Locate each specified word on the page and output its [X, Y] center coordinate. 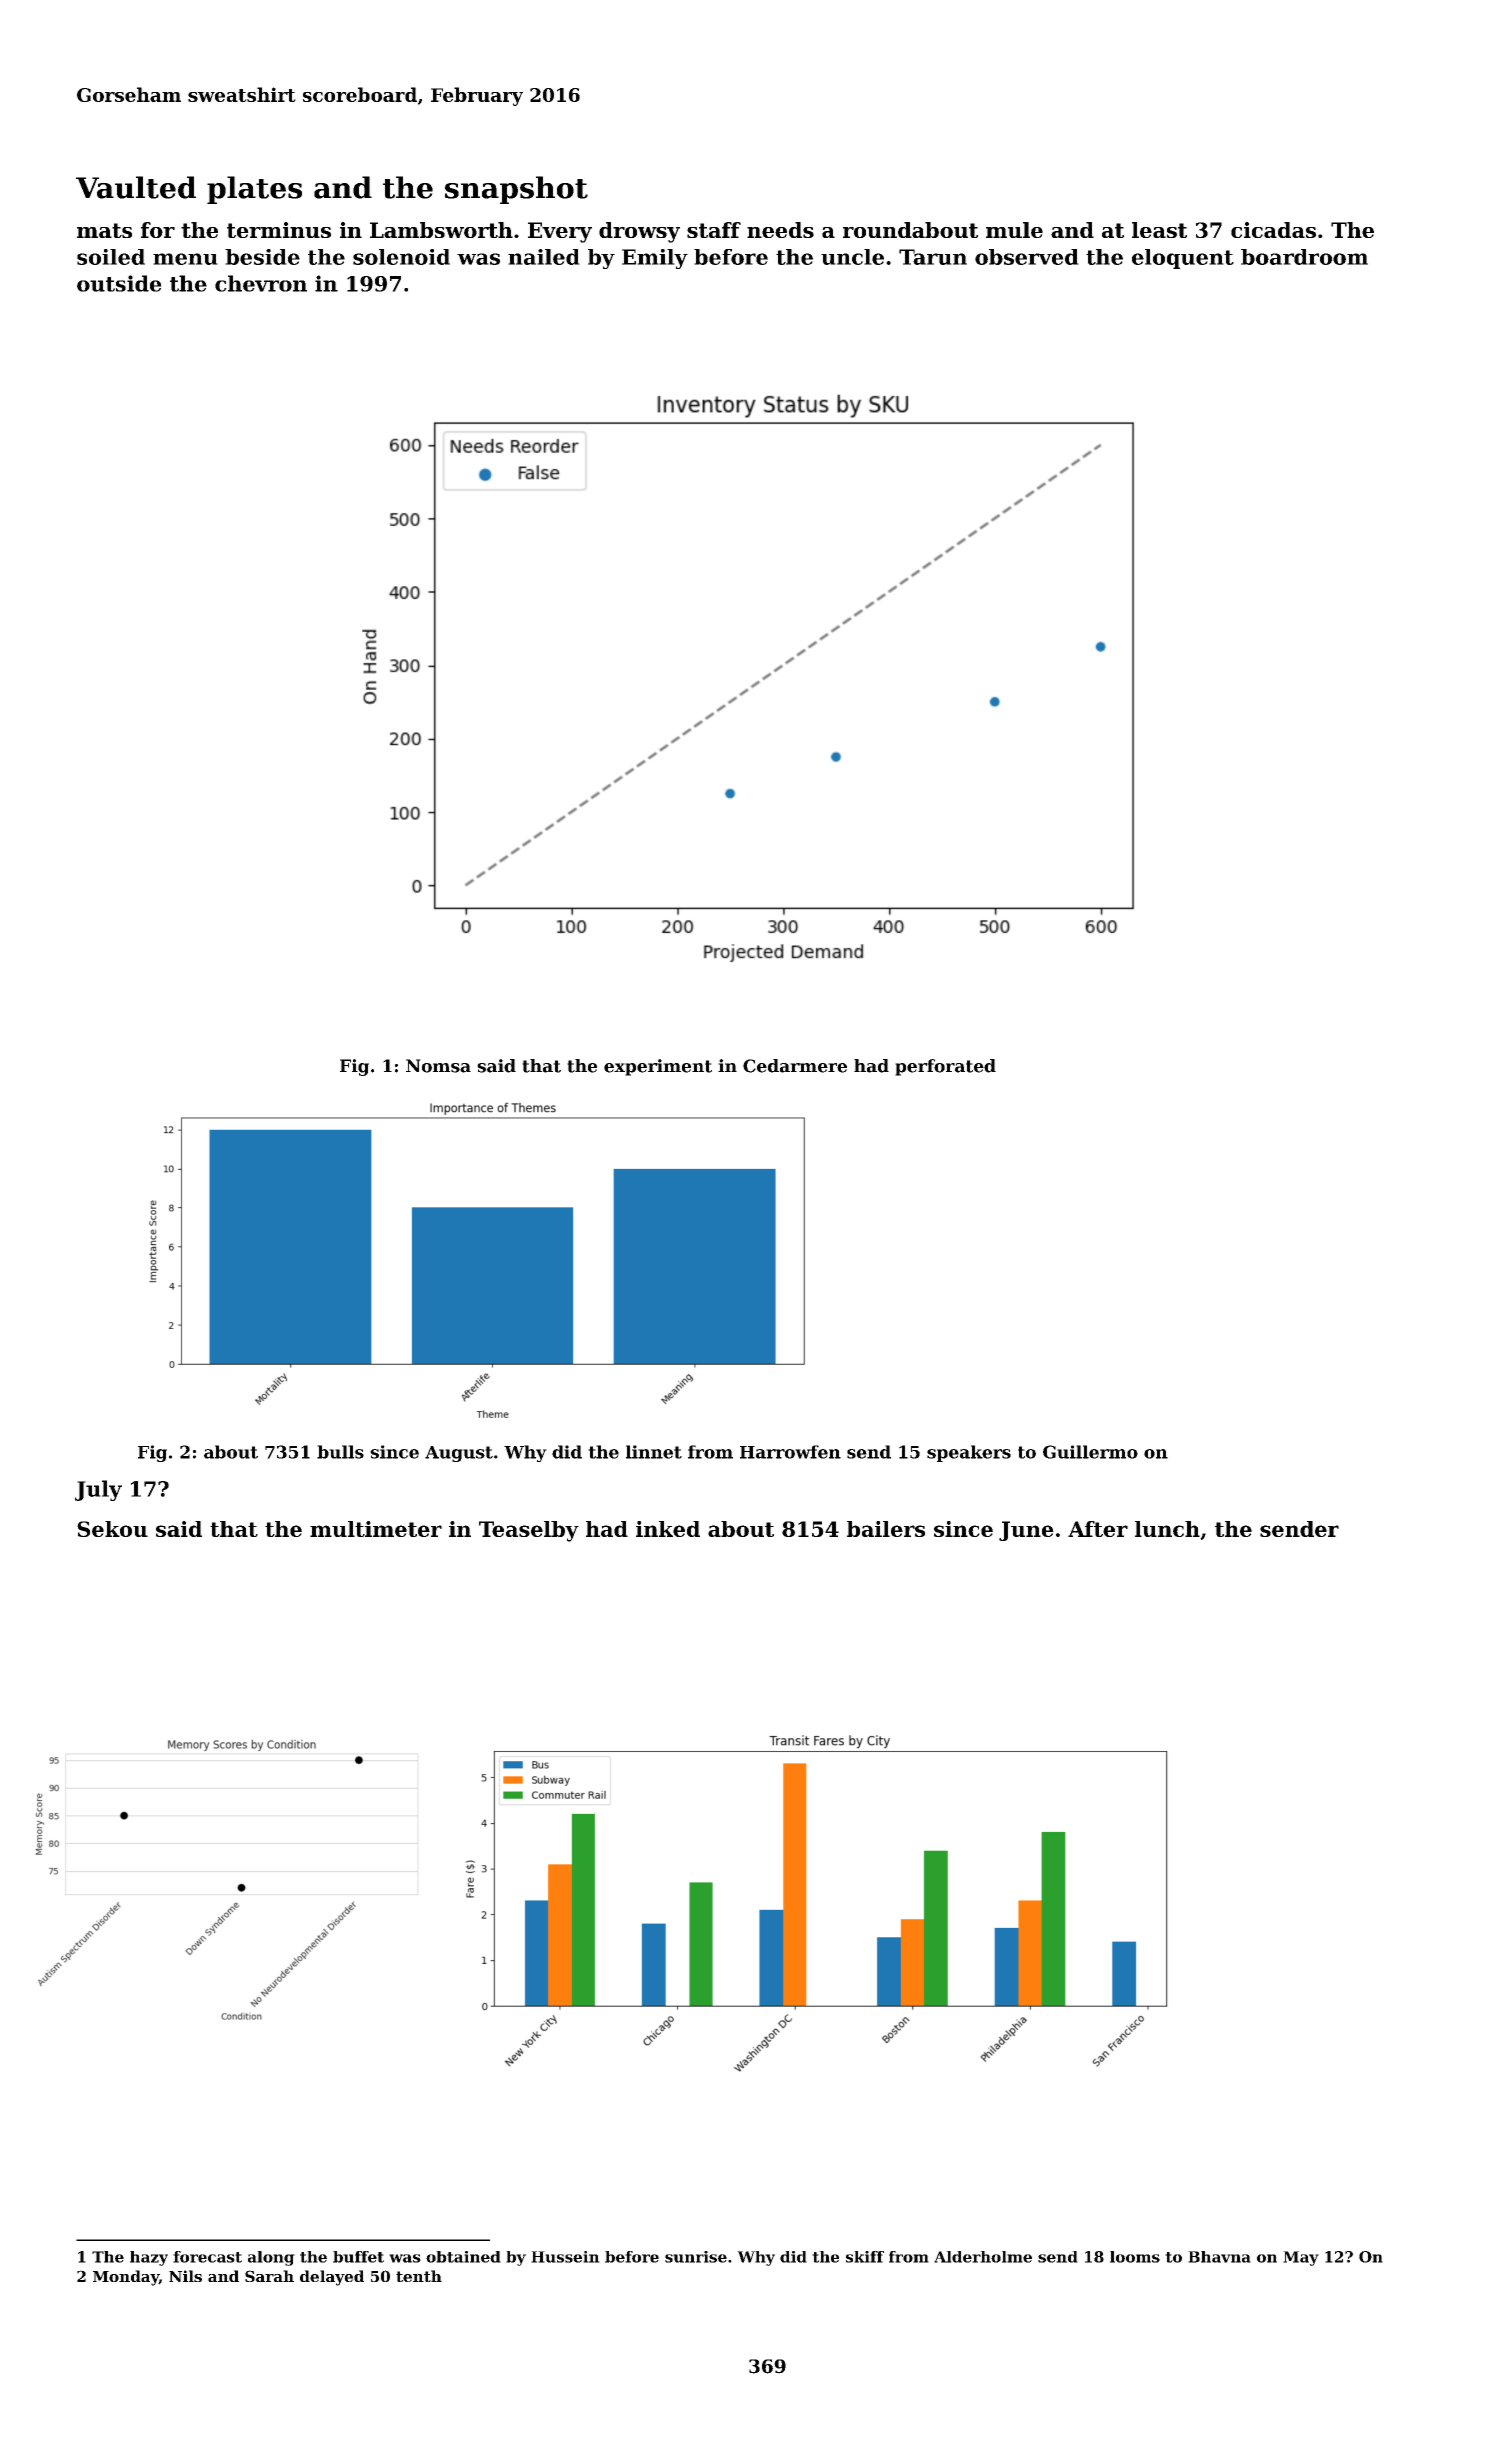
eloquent [1183, 259]
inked [668, 1529]
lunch [1167, 1529]
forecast [207, 2257]
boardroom [1304, 257]
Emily [655, 259]
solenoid [401, 257]
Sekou [112, 1529]
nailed [544, 257]
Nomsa [438, 1066]
